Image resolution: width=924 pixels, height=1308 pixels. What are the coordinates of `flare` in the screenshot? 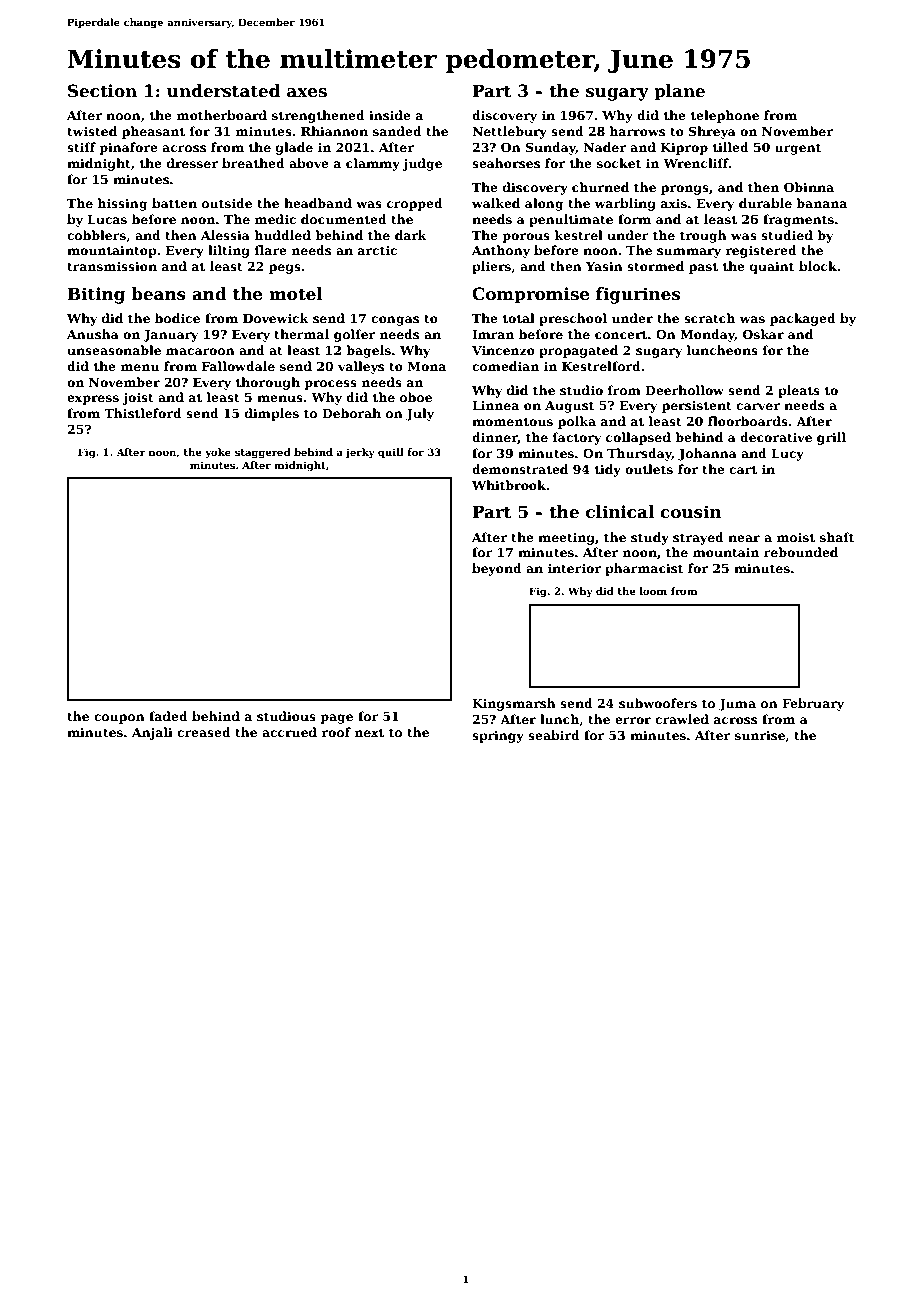 It's located at (271, 250).
